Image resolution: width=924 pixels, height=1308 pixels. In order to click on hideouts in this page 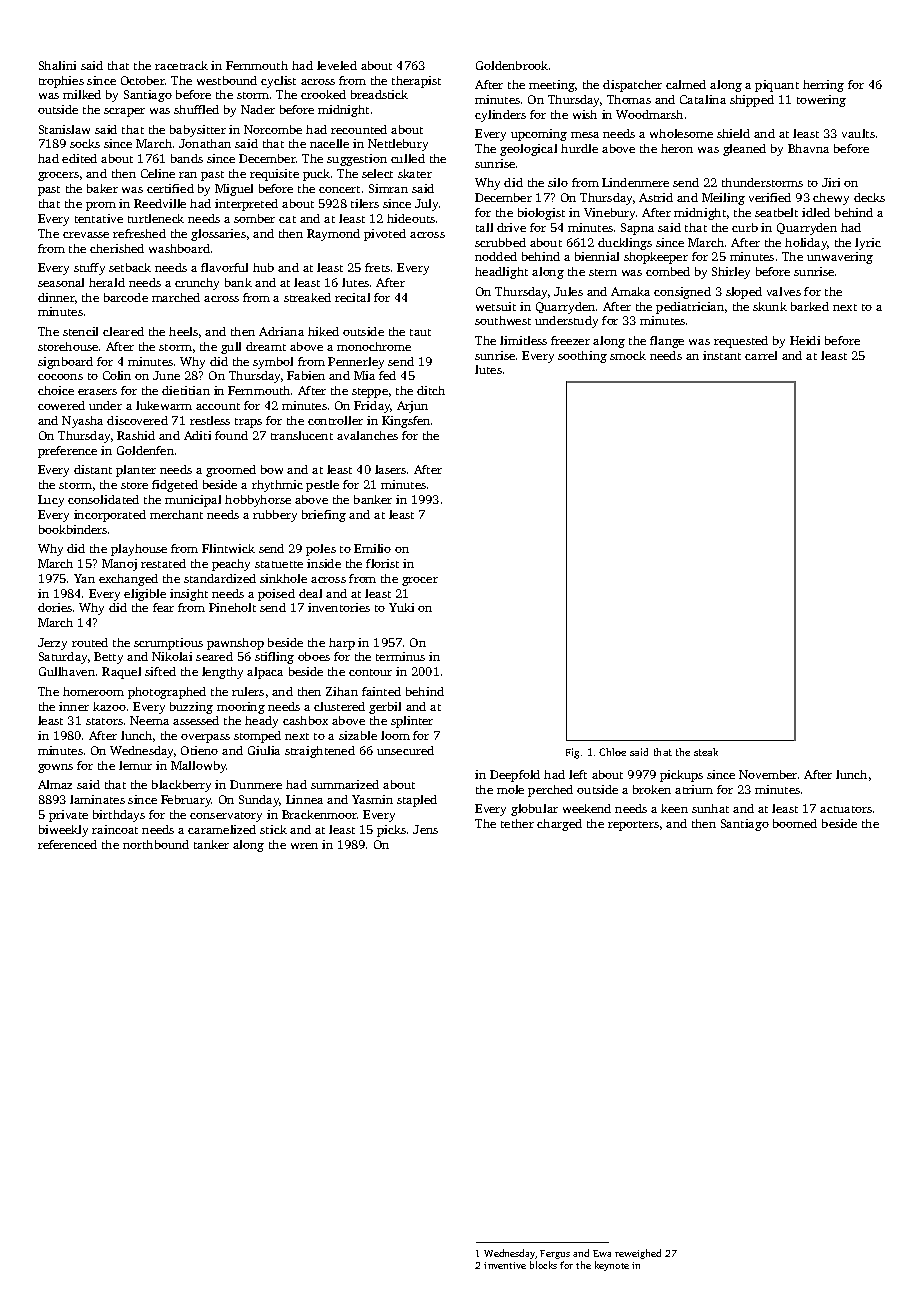, I will do `click(411, 218)`.
